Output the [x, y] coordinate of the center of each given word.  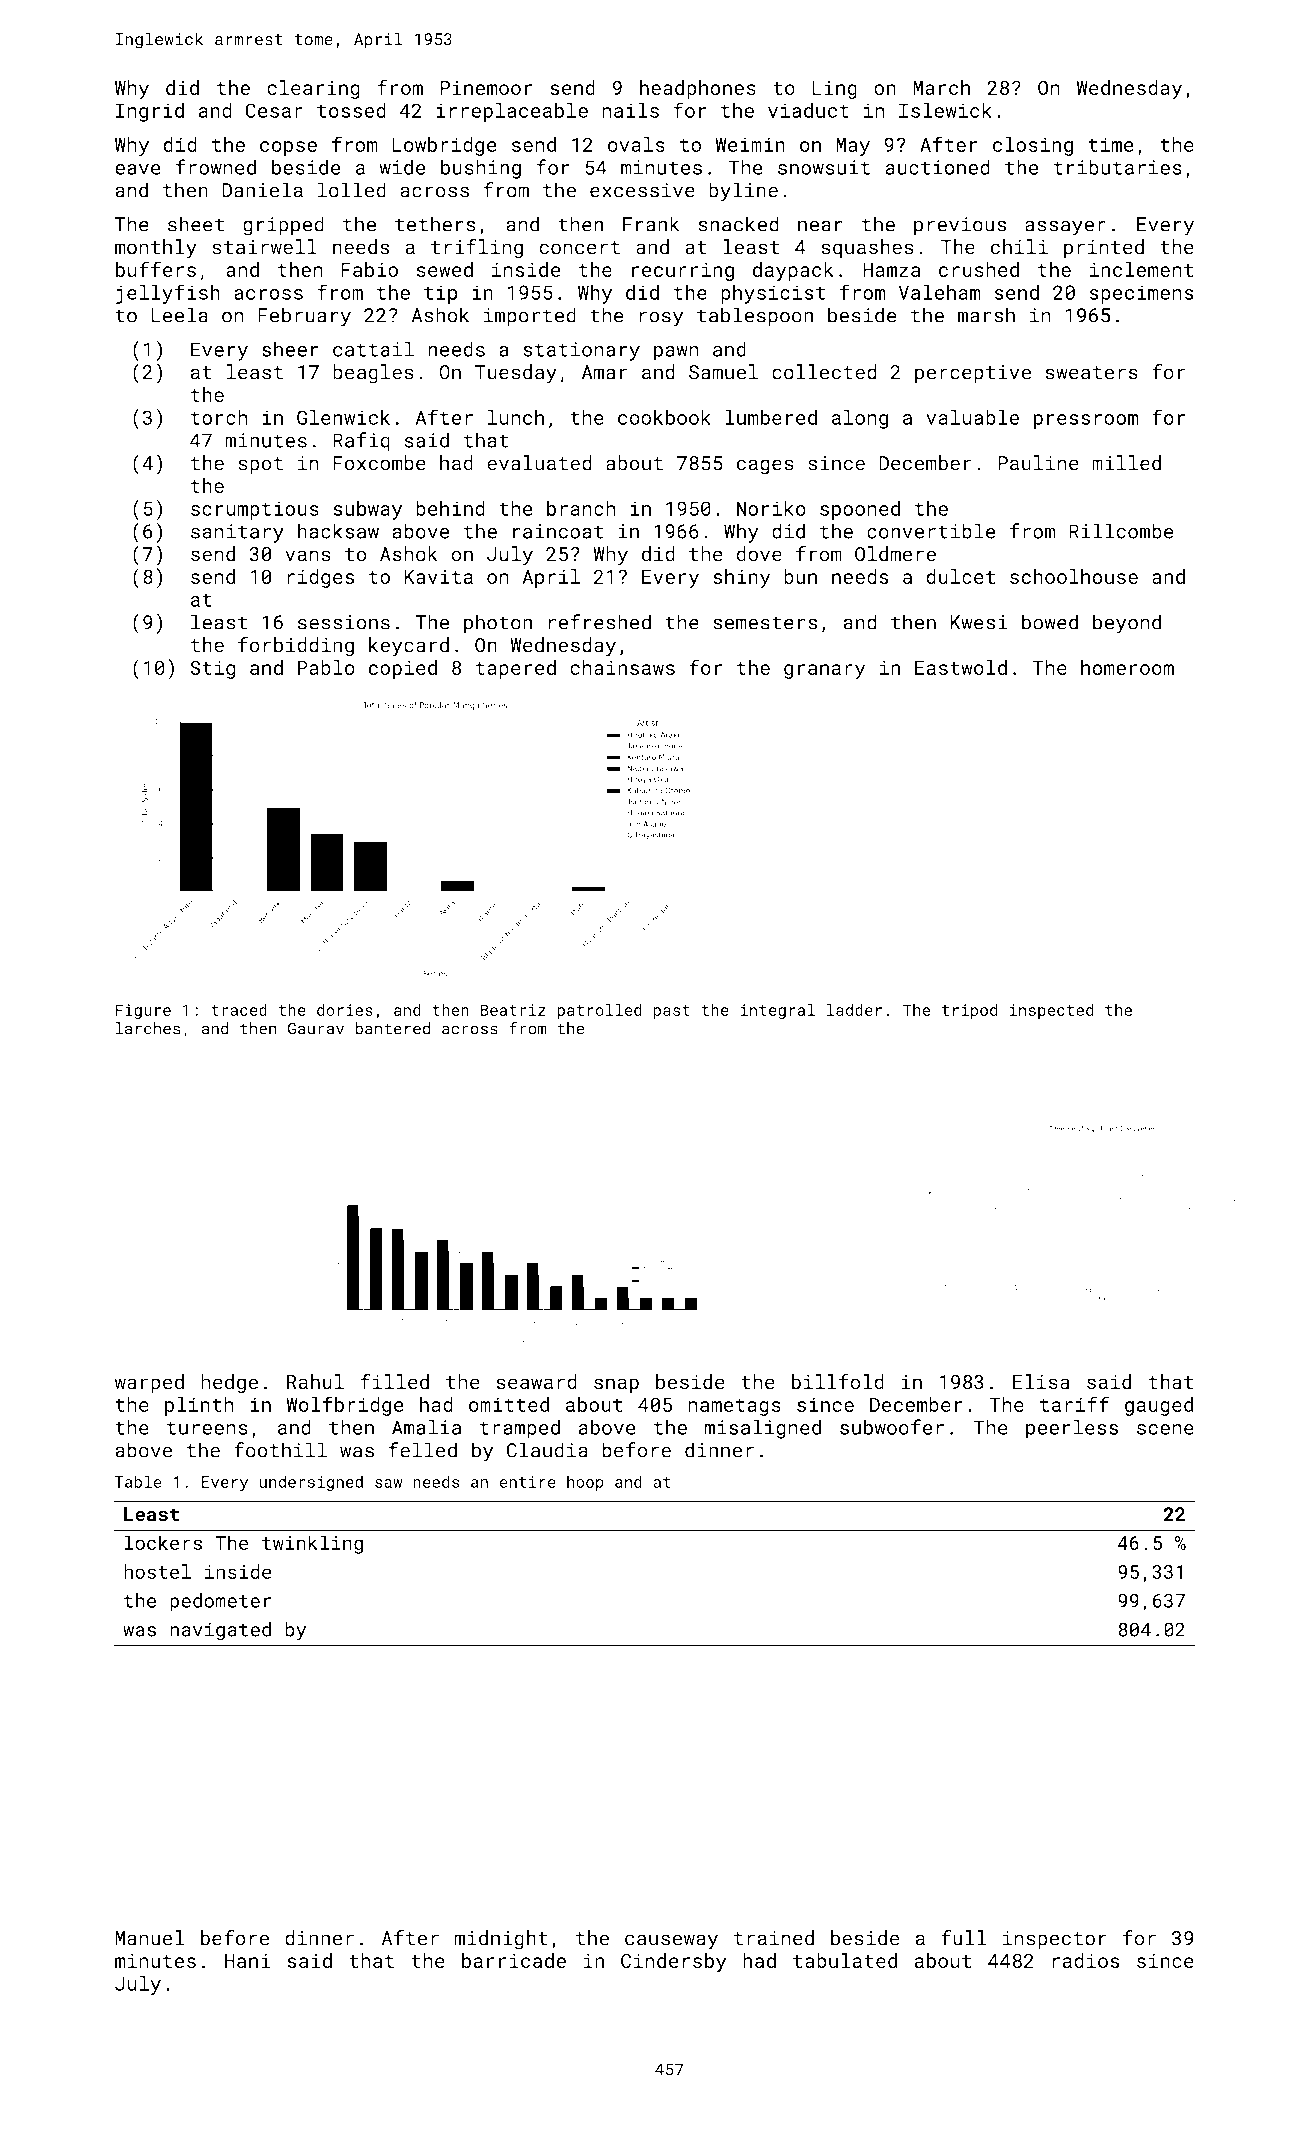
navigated [220, 1631]
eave [138, 169]
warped [149, 1383]
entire [527, 1482]
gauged [1159, 1406]
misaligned [763, 1429]
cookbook [664, 417]
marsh [986, 315]
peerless [1072, 1429]
